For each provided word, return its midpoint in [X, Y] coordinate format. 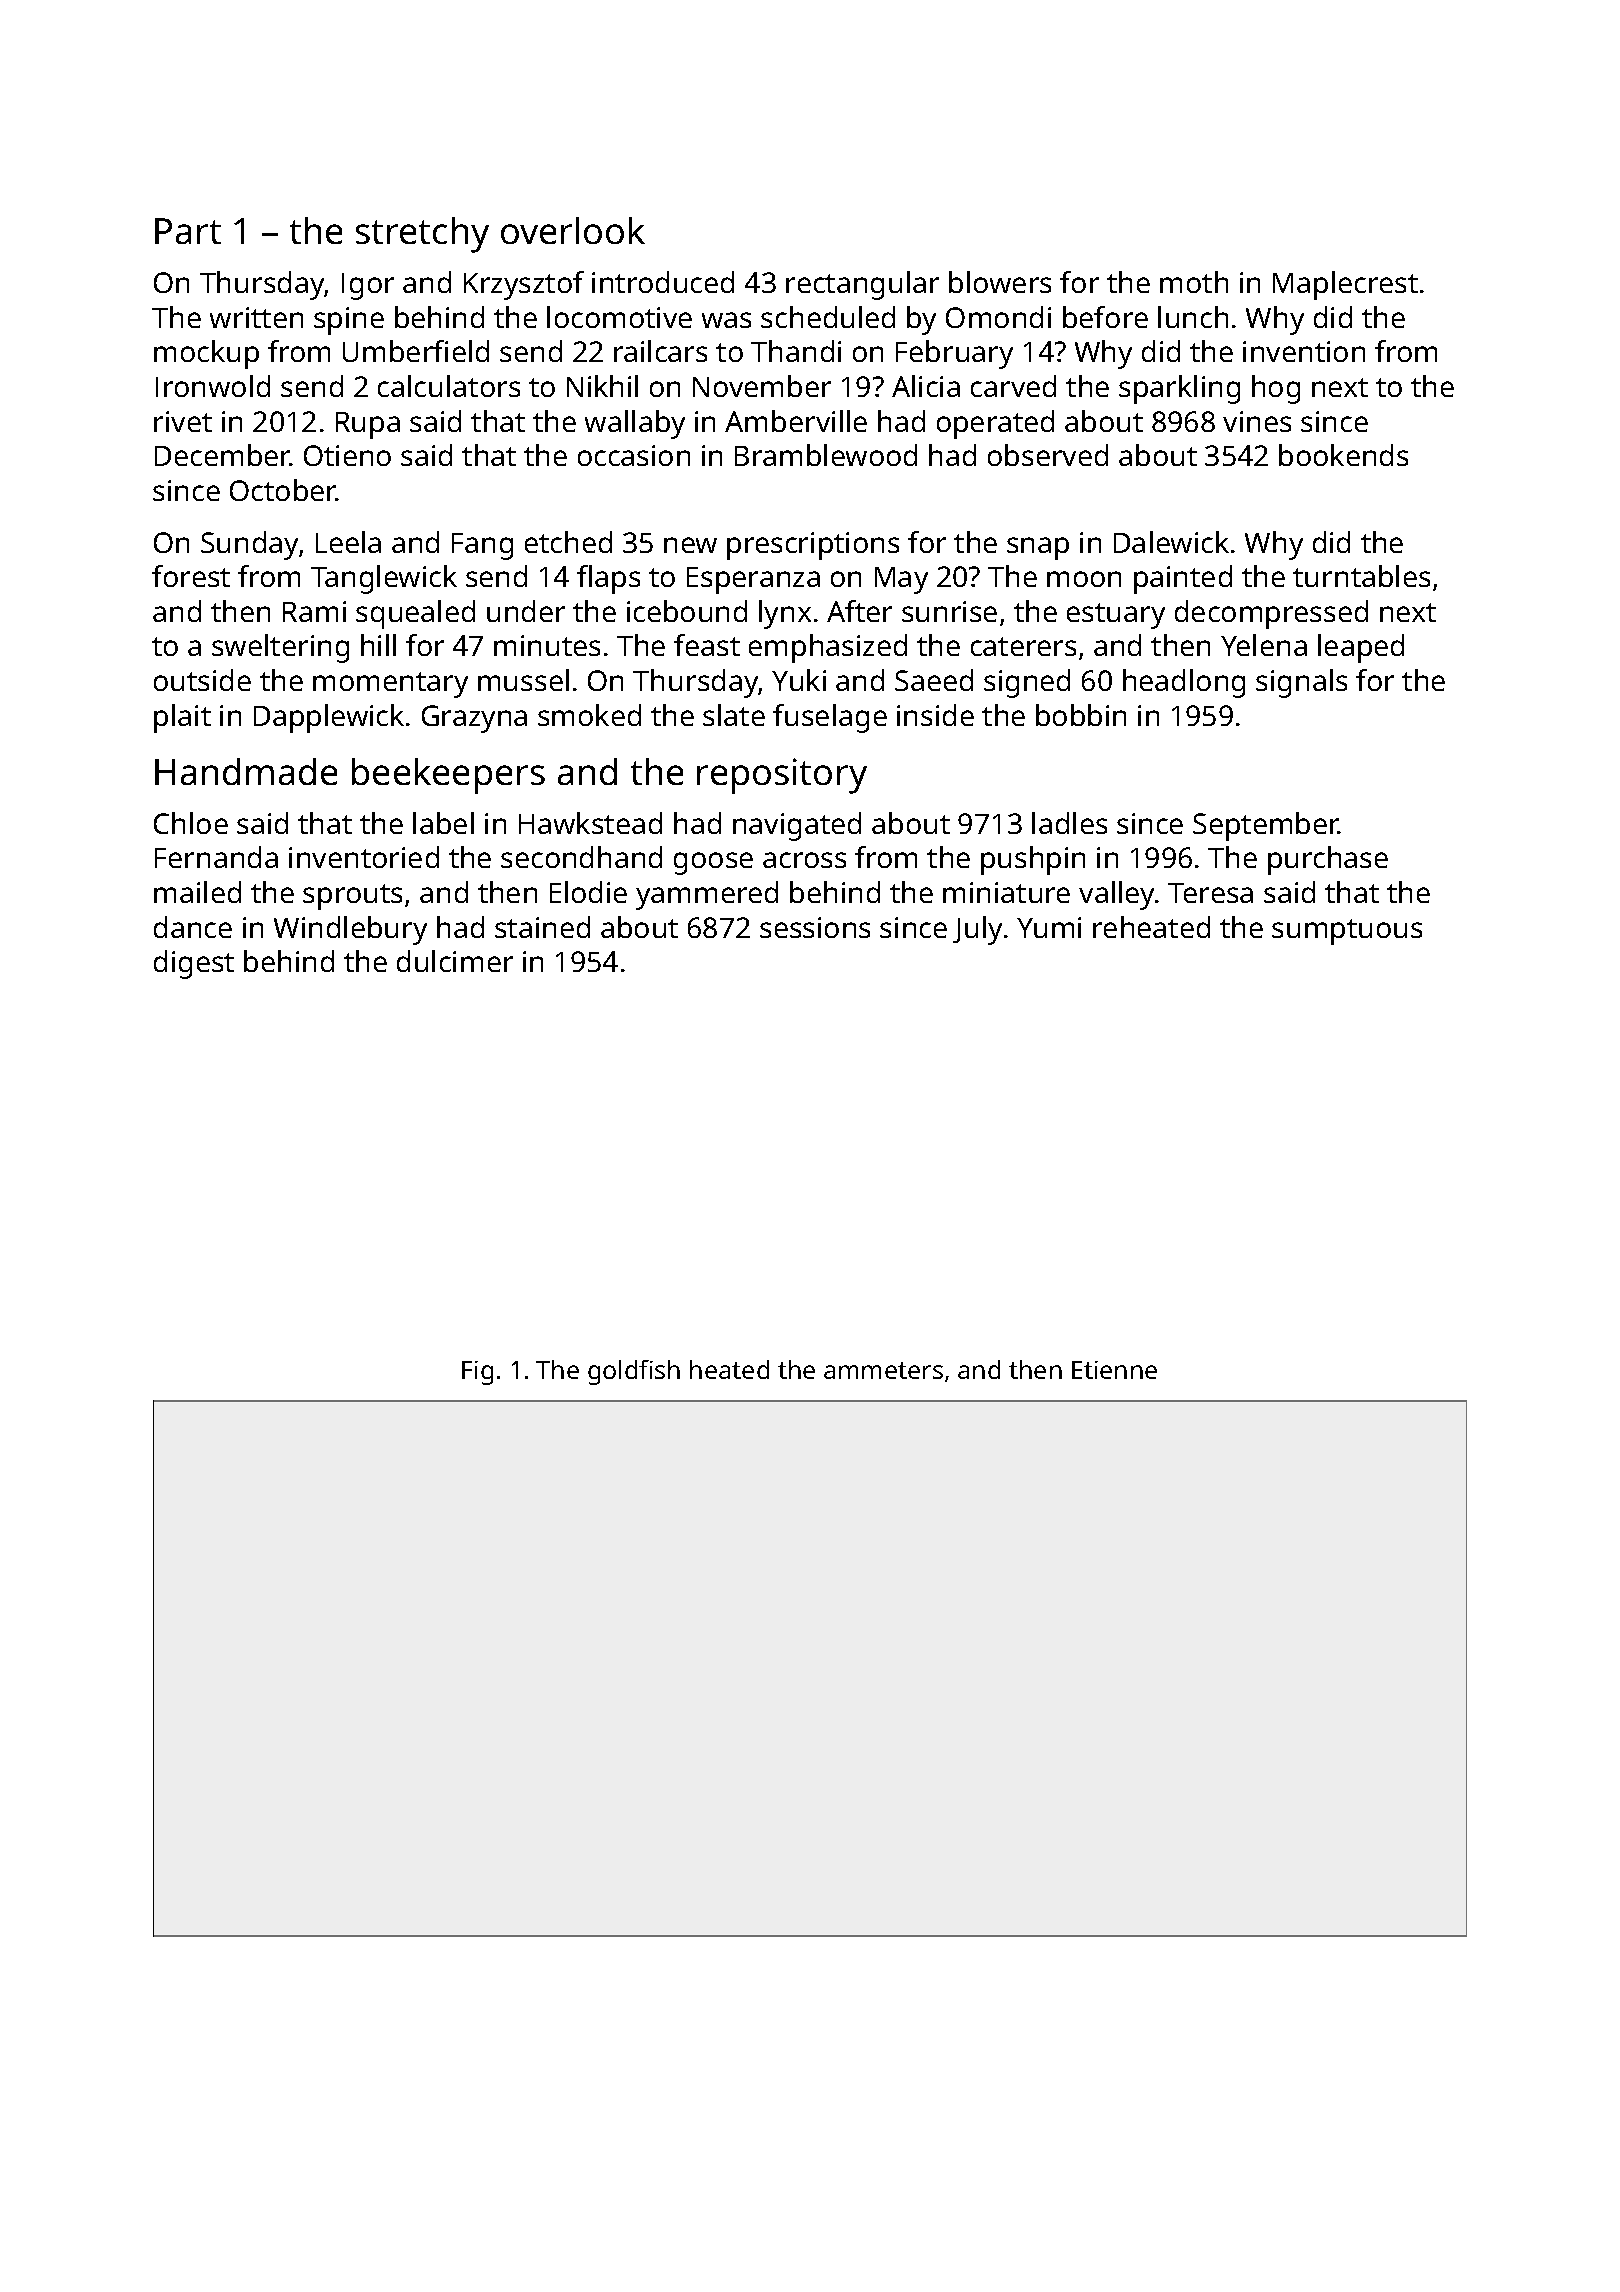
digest [194, 964]
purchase [1328, 860]
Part [188, 231]
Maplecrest [1345, 285]
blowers [1000, 282]
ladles [1069, 823]
